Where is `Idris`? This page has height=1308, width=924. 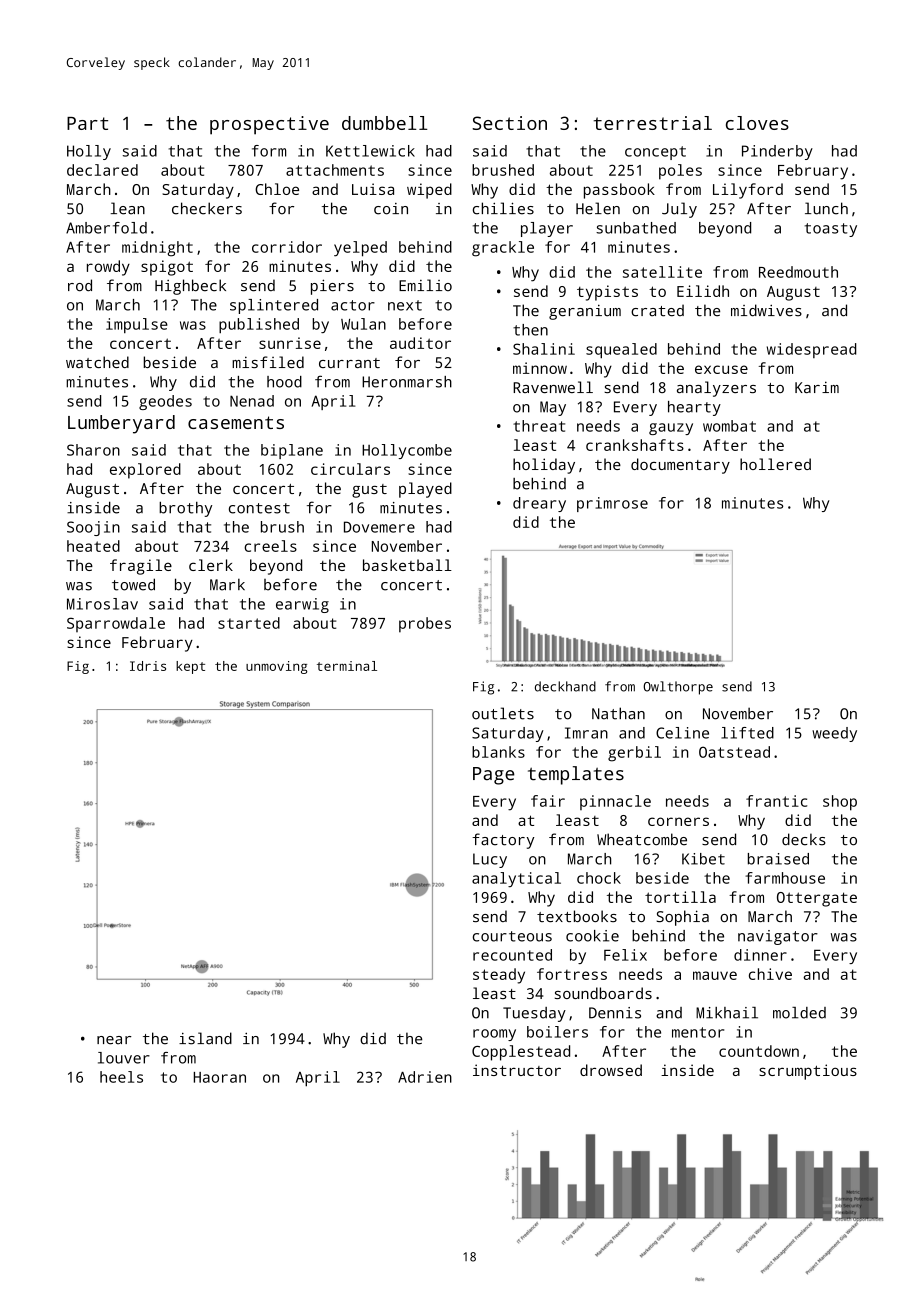 Idris is located at coordinates (148, 666).
